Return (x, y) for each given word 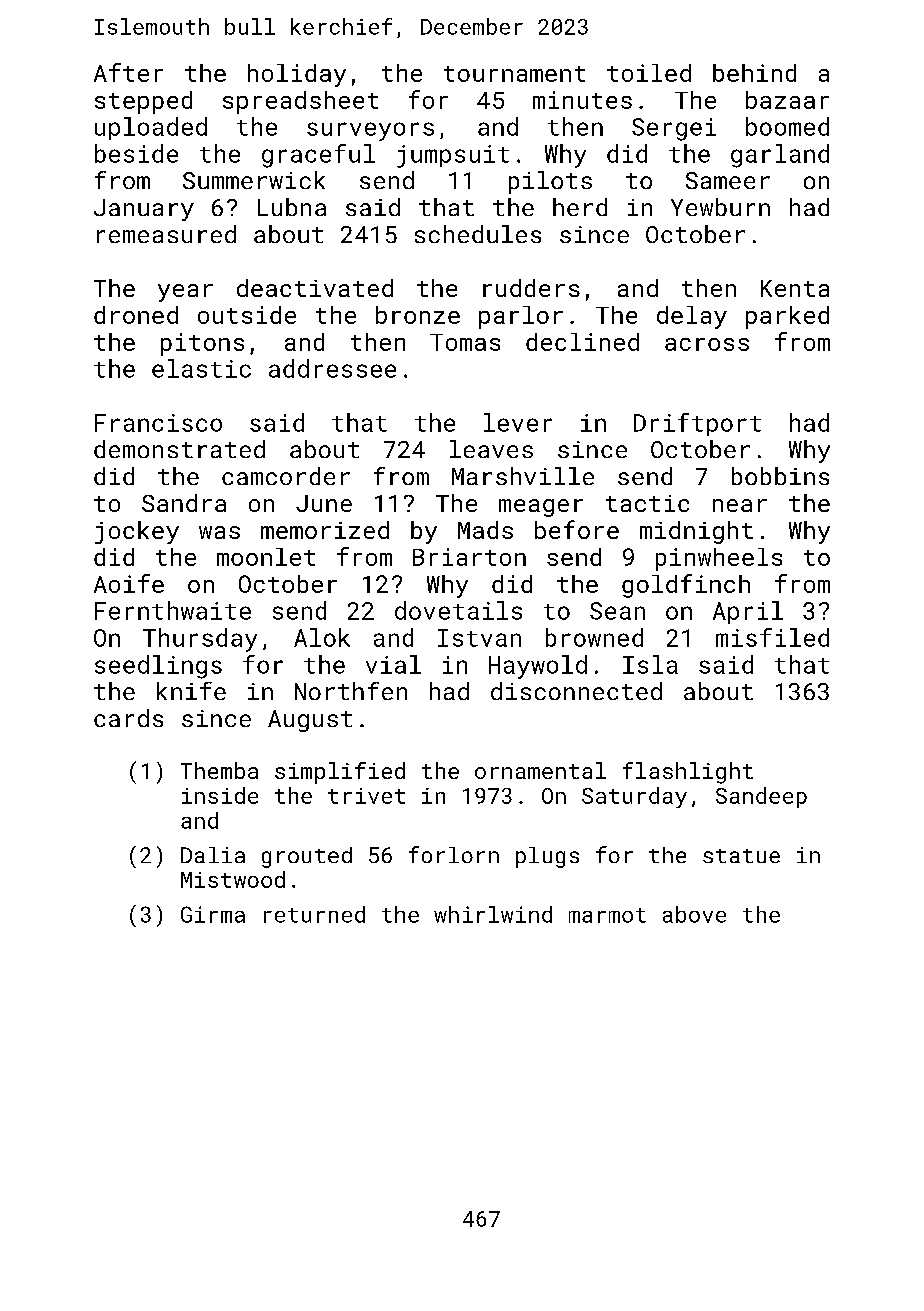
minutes (582, 100)
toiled (649, 73)
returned (314, 914)
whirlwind (493, 914)
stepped (143, 102)
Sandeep (761, 797)
